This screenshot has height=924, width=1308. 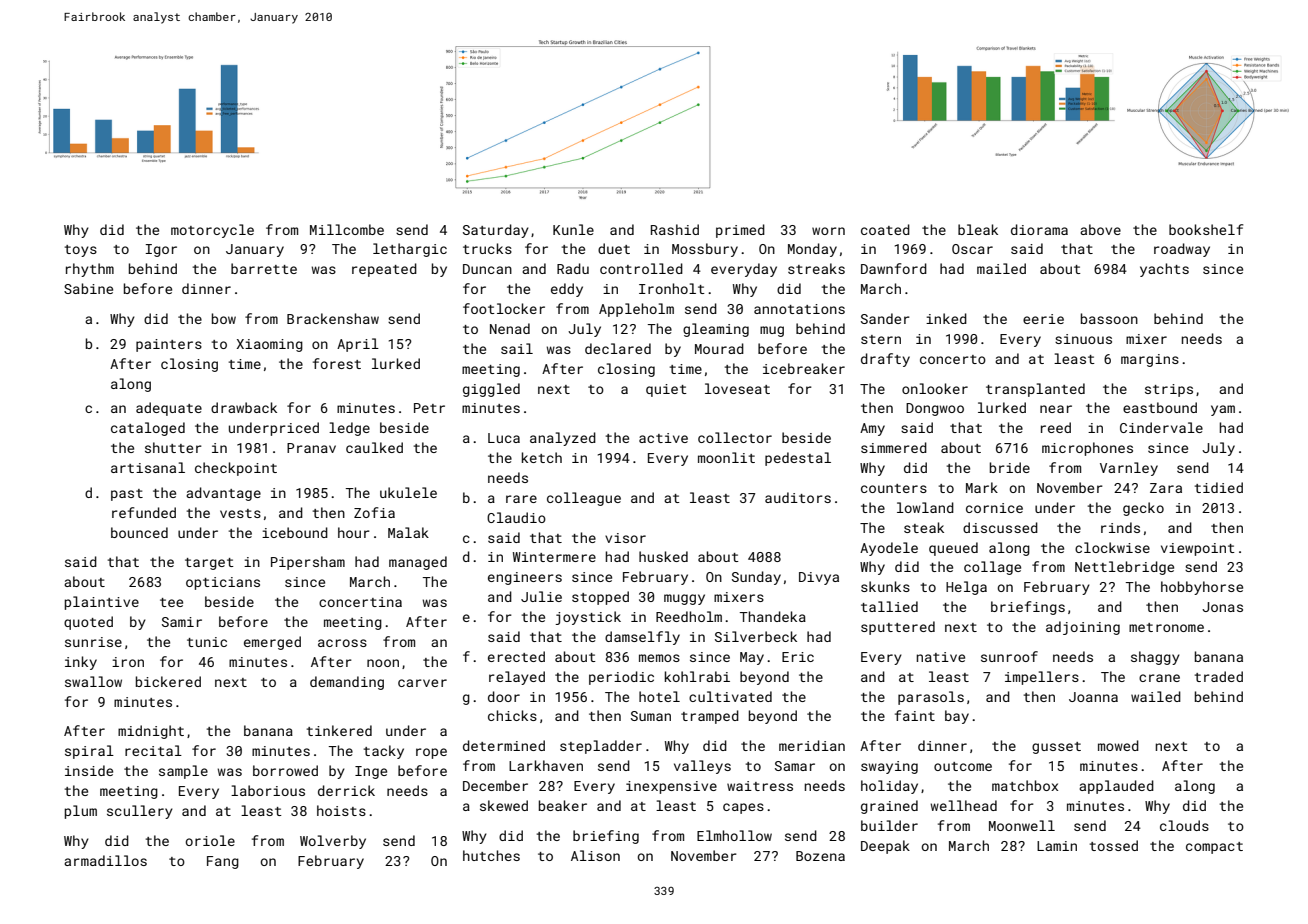 What do you see at coordinates (1112, 547) in the screenshot?
I see `clockwise` at bounding box center [1112, 547].
